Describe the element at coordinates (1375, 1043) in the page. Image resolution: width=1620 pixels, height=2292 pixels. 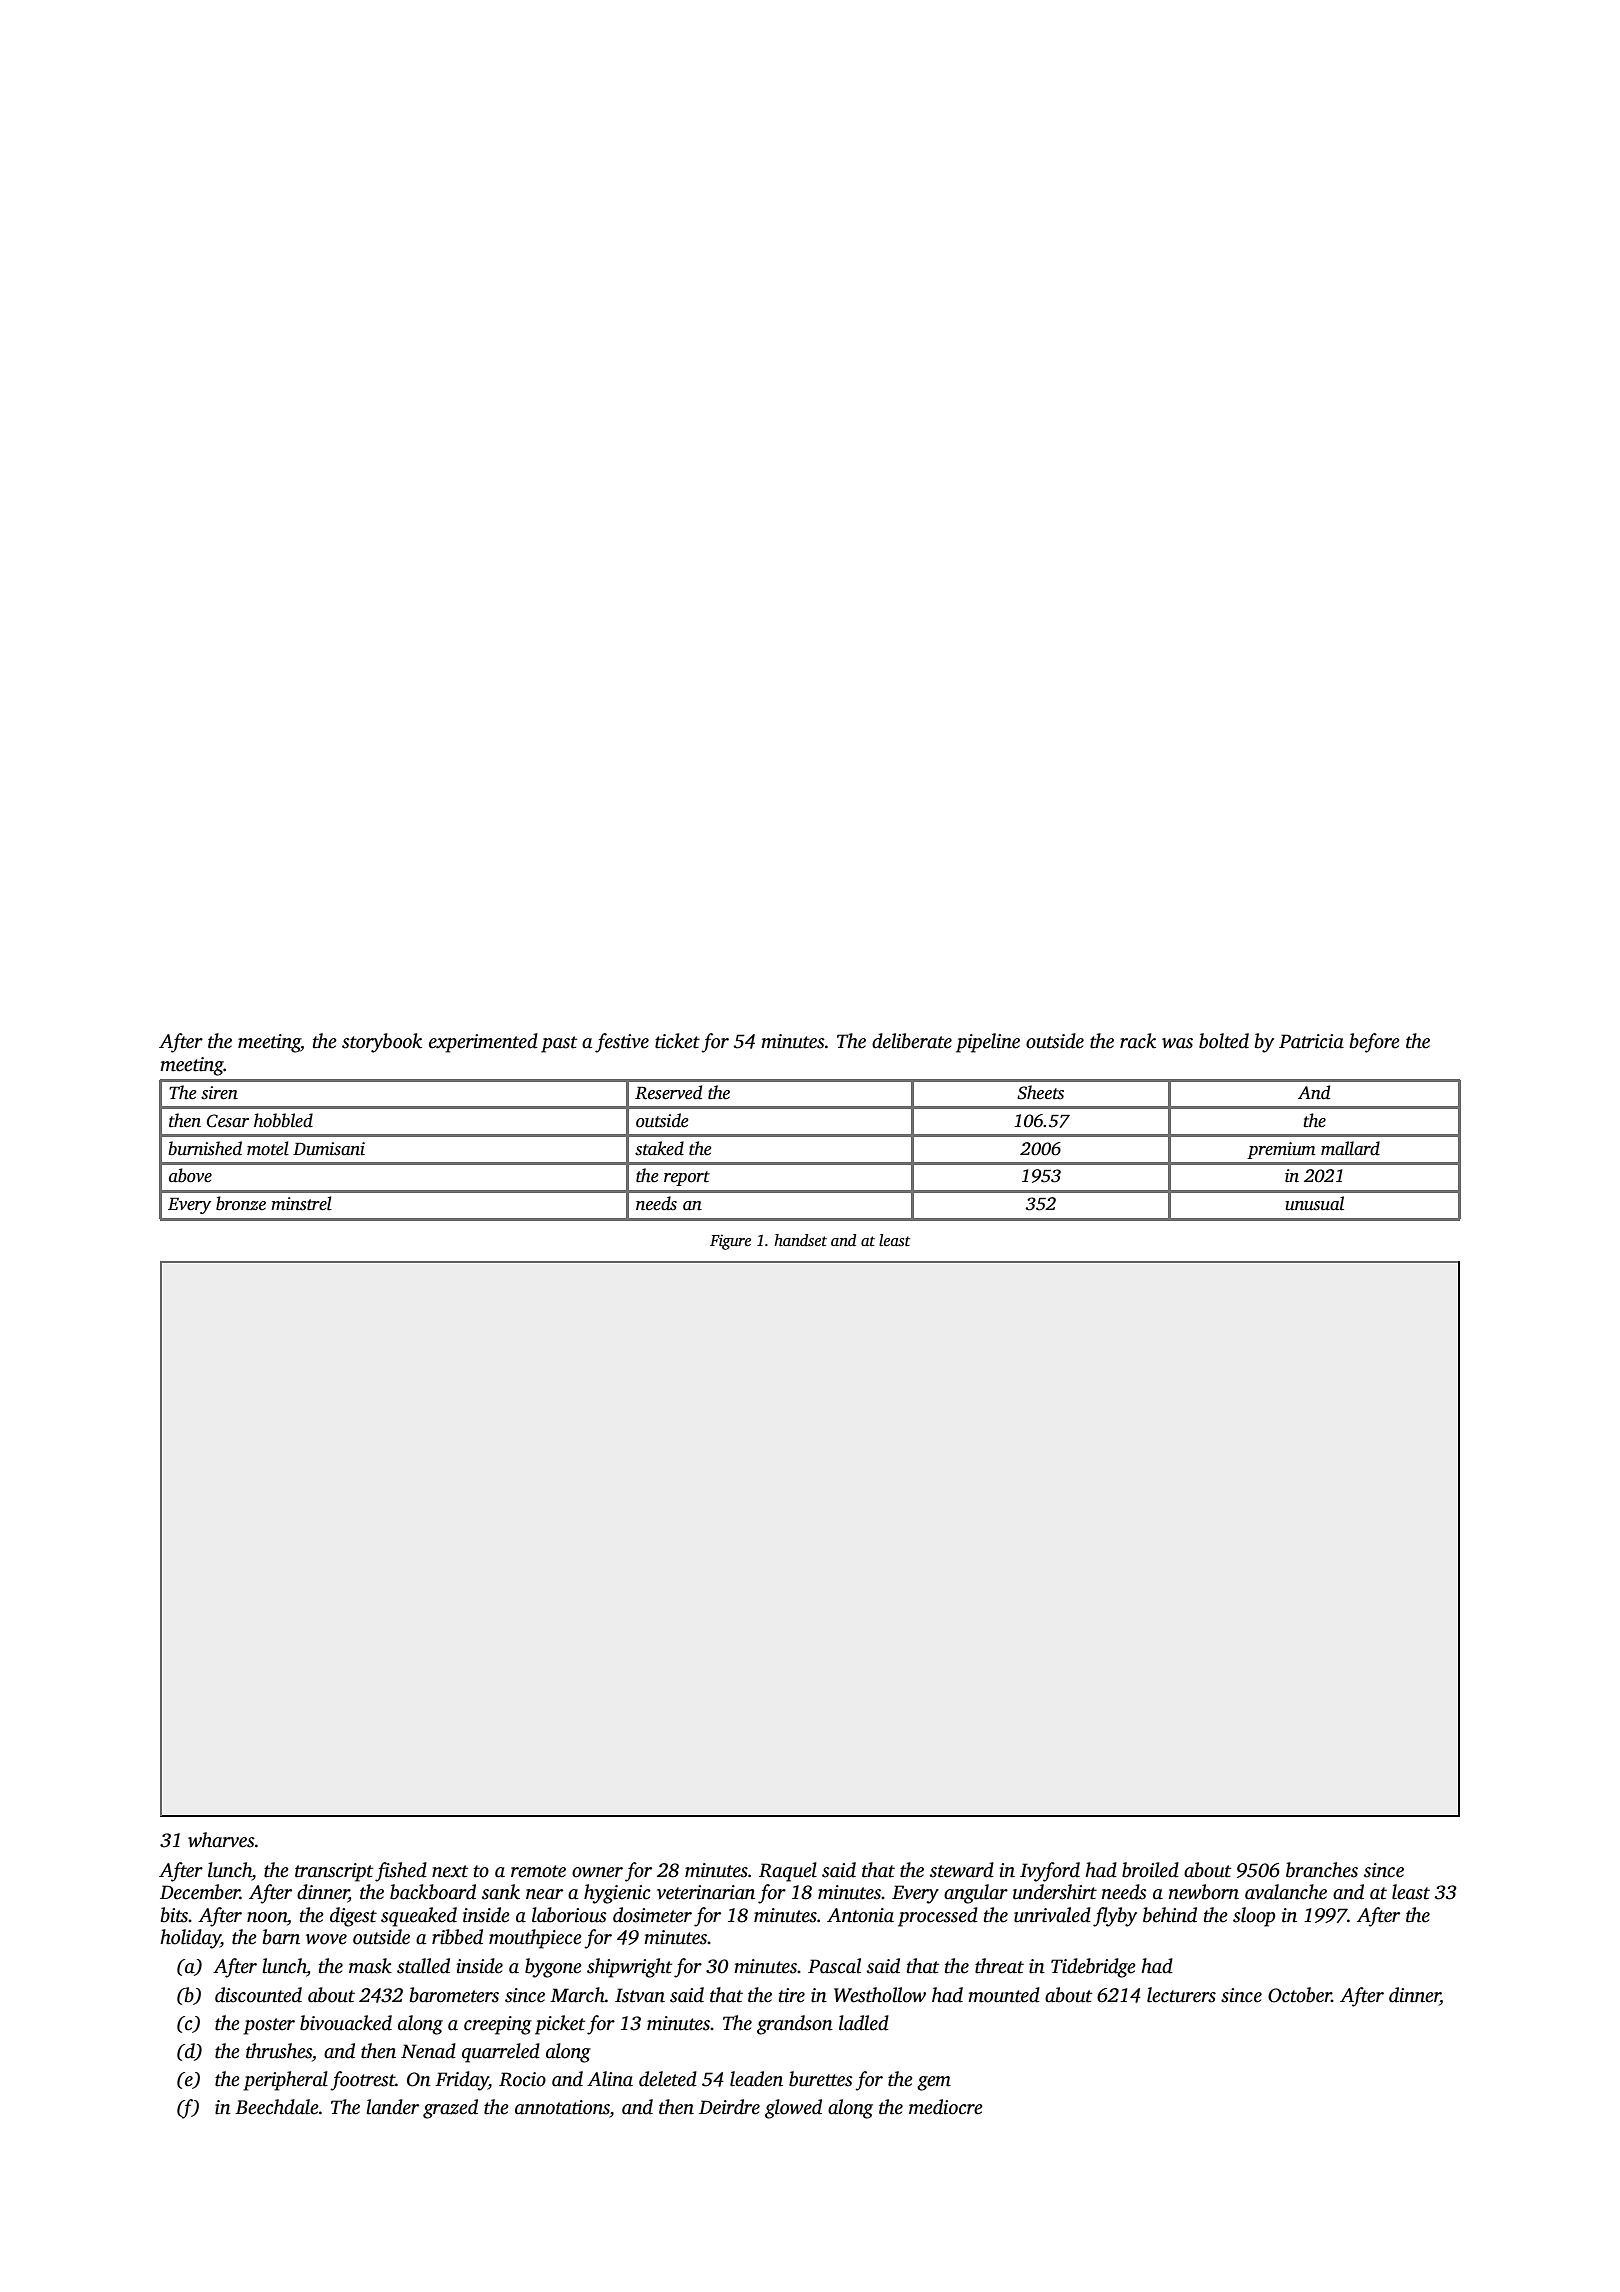
I see `before` at that location.
